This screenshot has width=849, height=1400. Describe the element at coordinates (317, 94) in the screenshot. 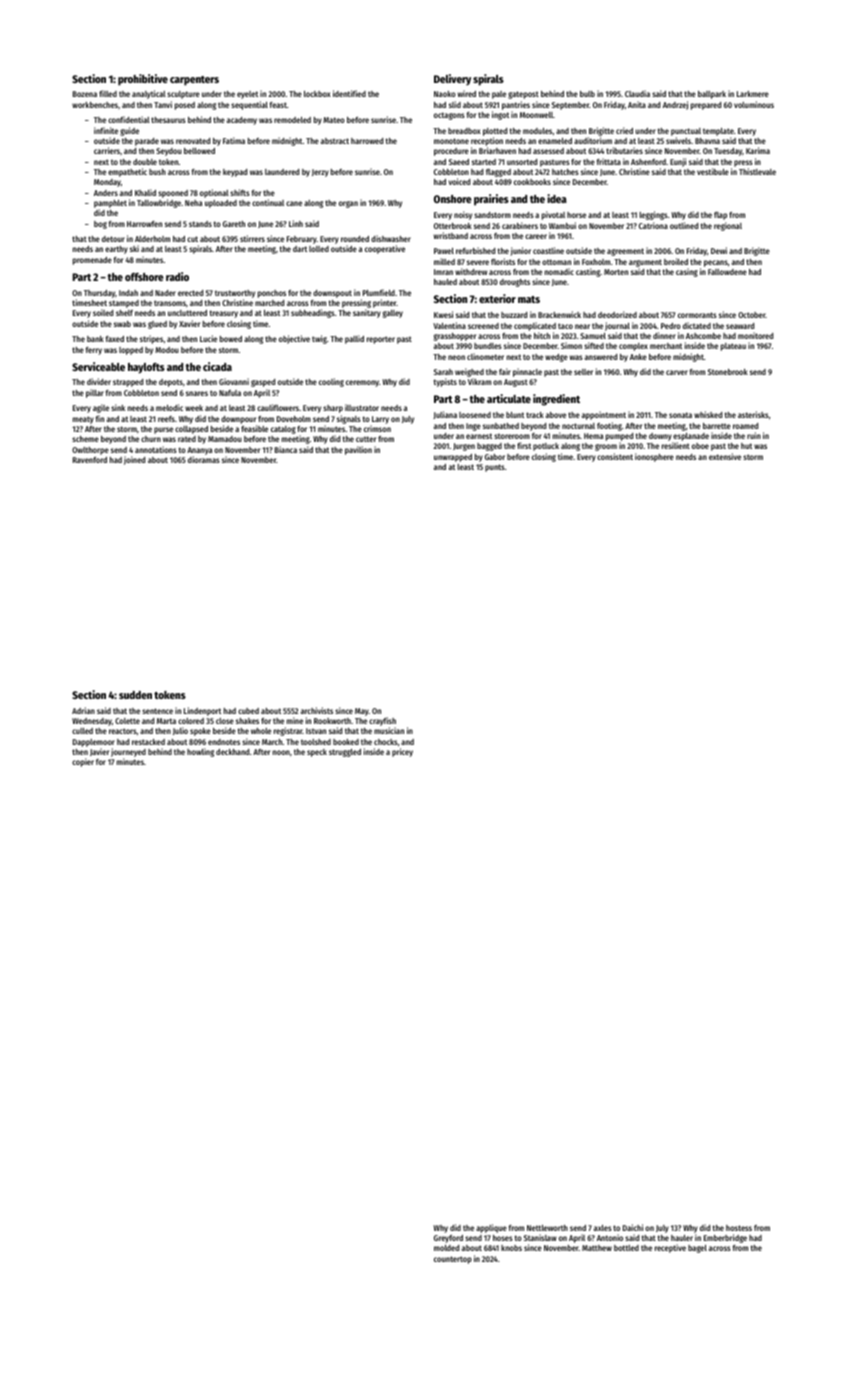

I see `lockbox` at that location.
